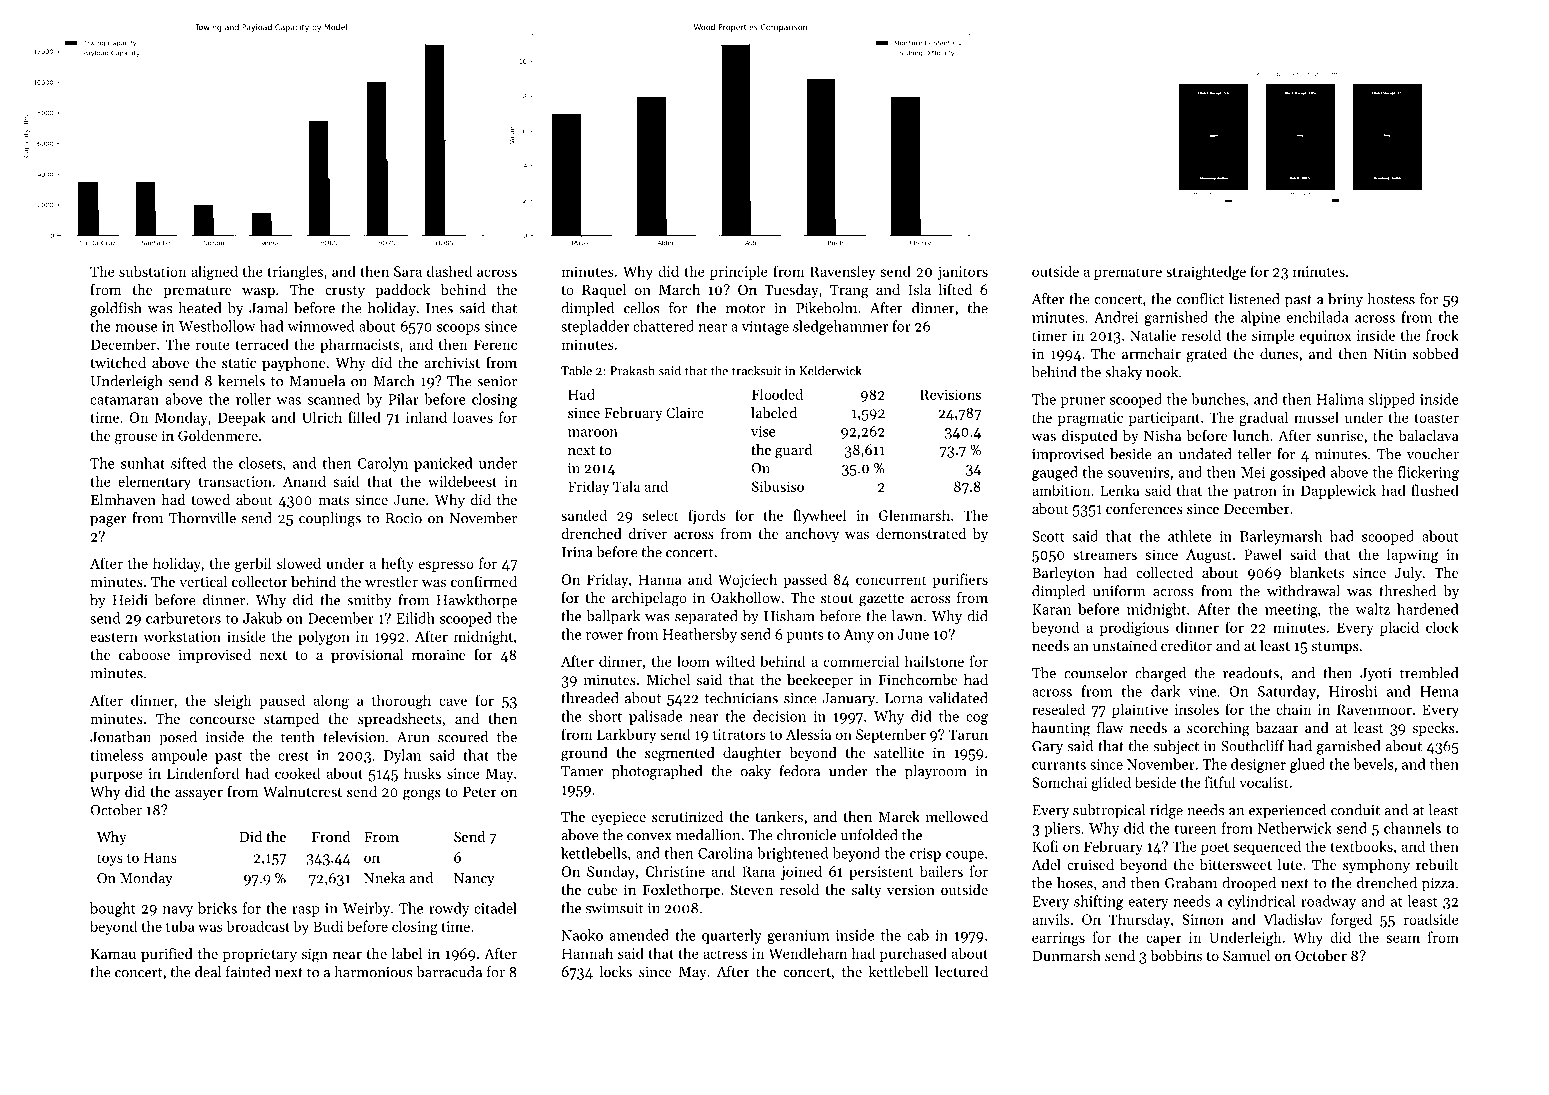 The image size is (1549, 1095). I want to click on substation, so click(153, 271).
